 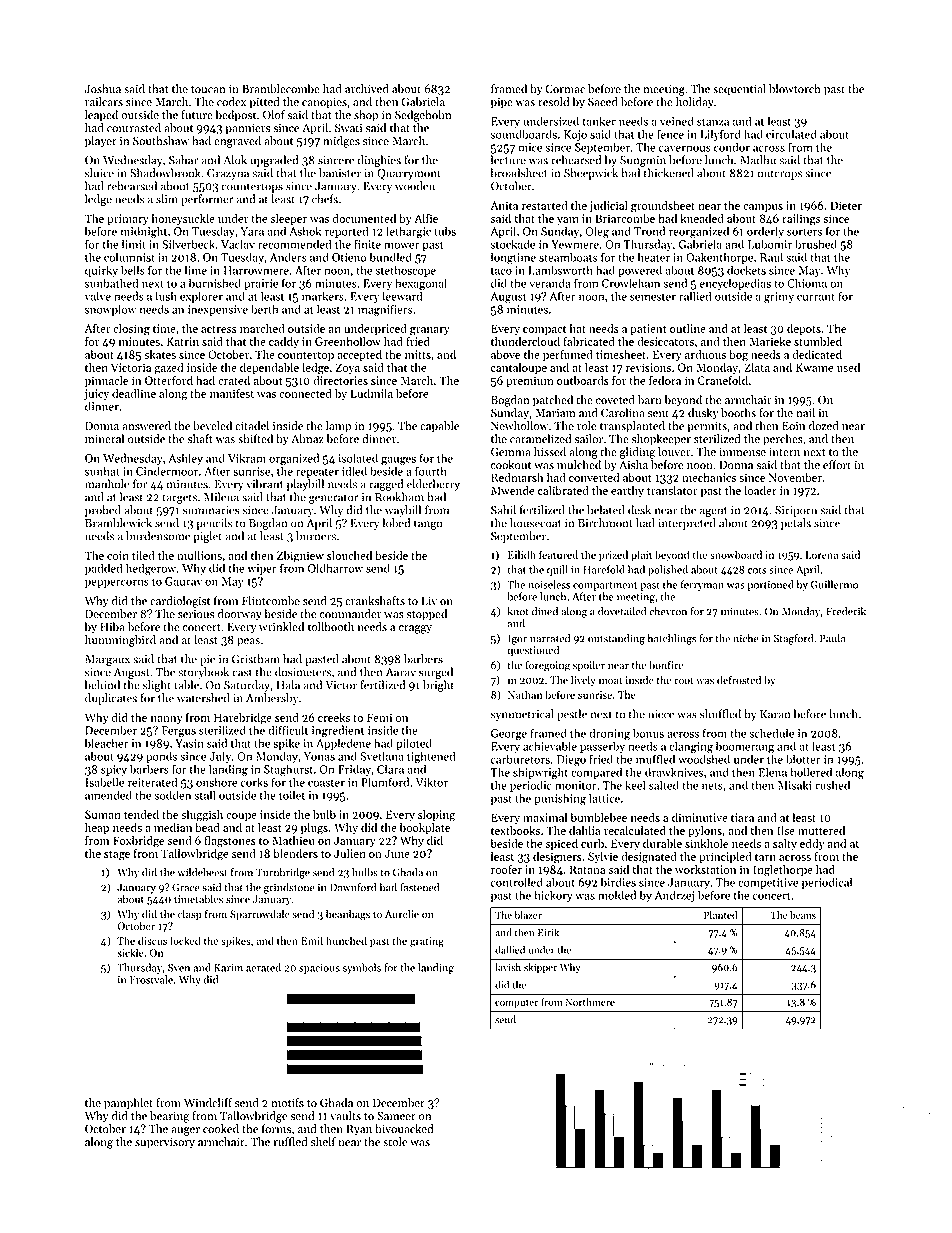 I want to click on bumblebee, so click(x=599, y=817).
